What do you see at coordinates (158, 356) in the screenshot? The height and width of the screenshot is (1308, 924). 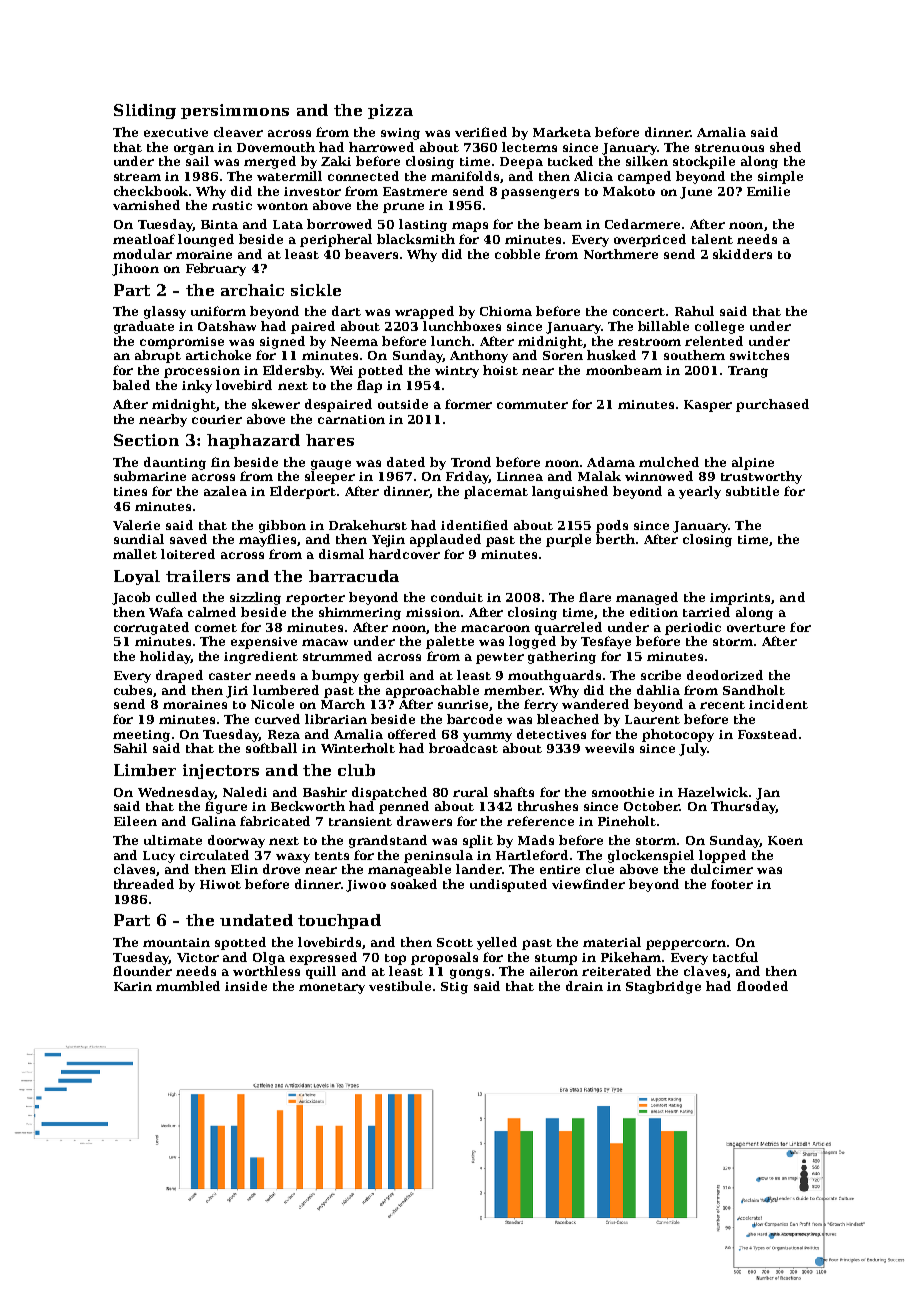 I see `abrupt` at bounding box center [158, 356].
